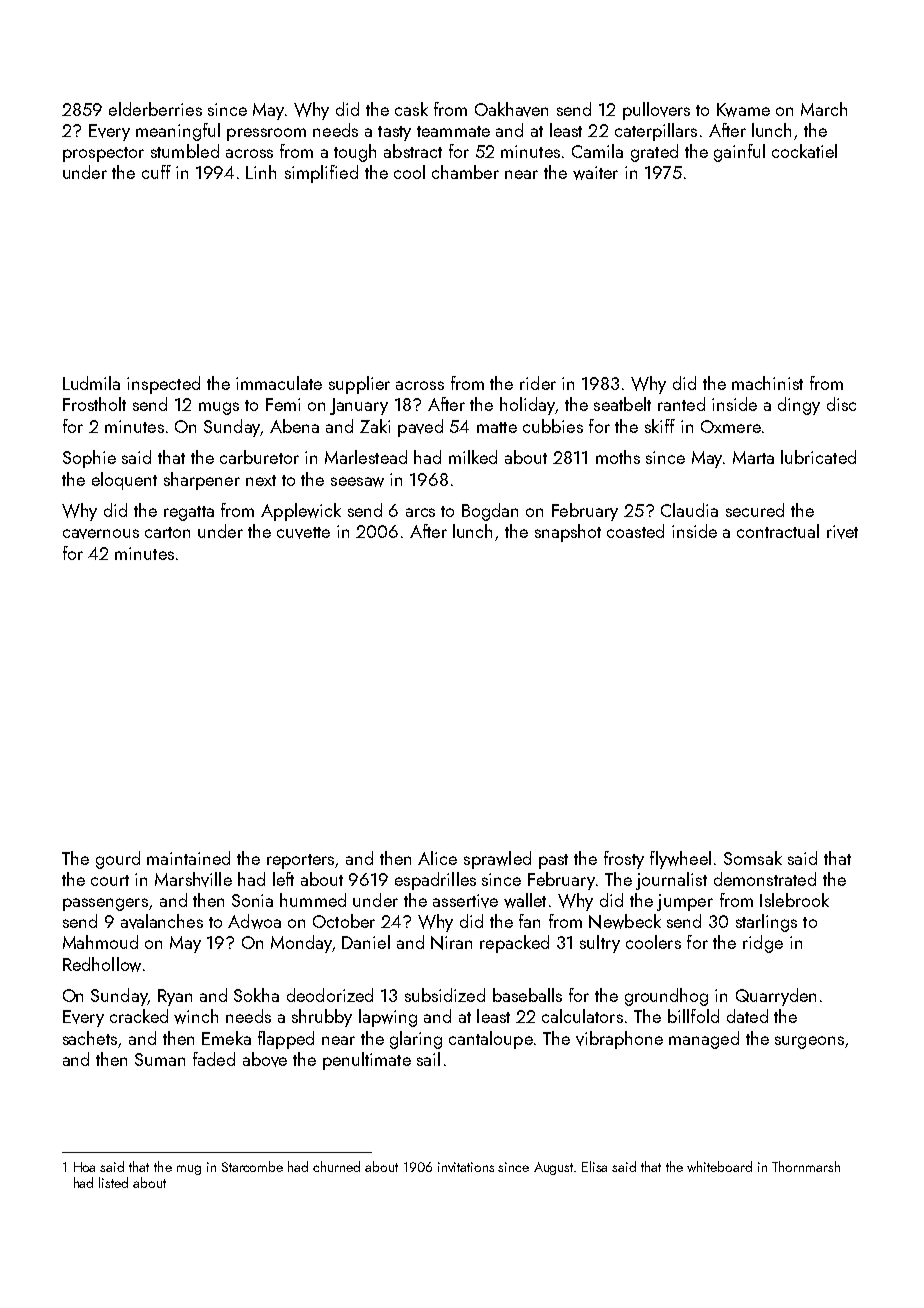 The width and height of the screenshot is (924, 1308). Describe the element at coordinates (113, 1182) in the screenshot. I see `listed` at that location.
